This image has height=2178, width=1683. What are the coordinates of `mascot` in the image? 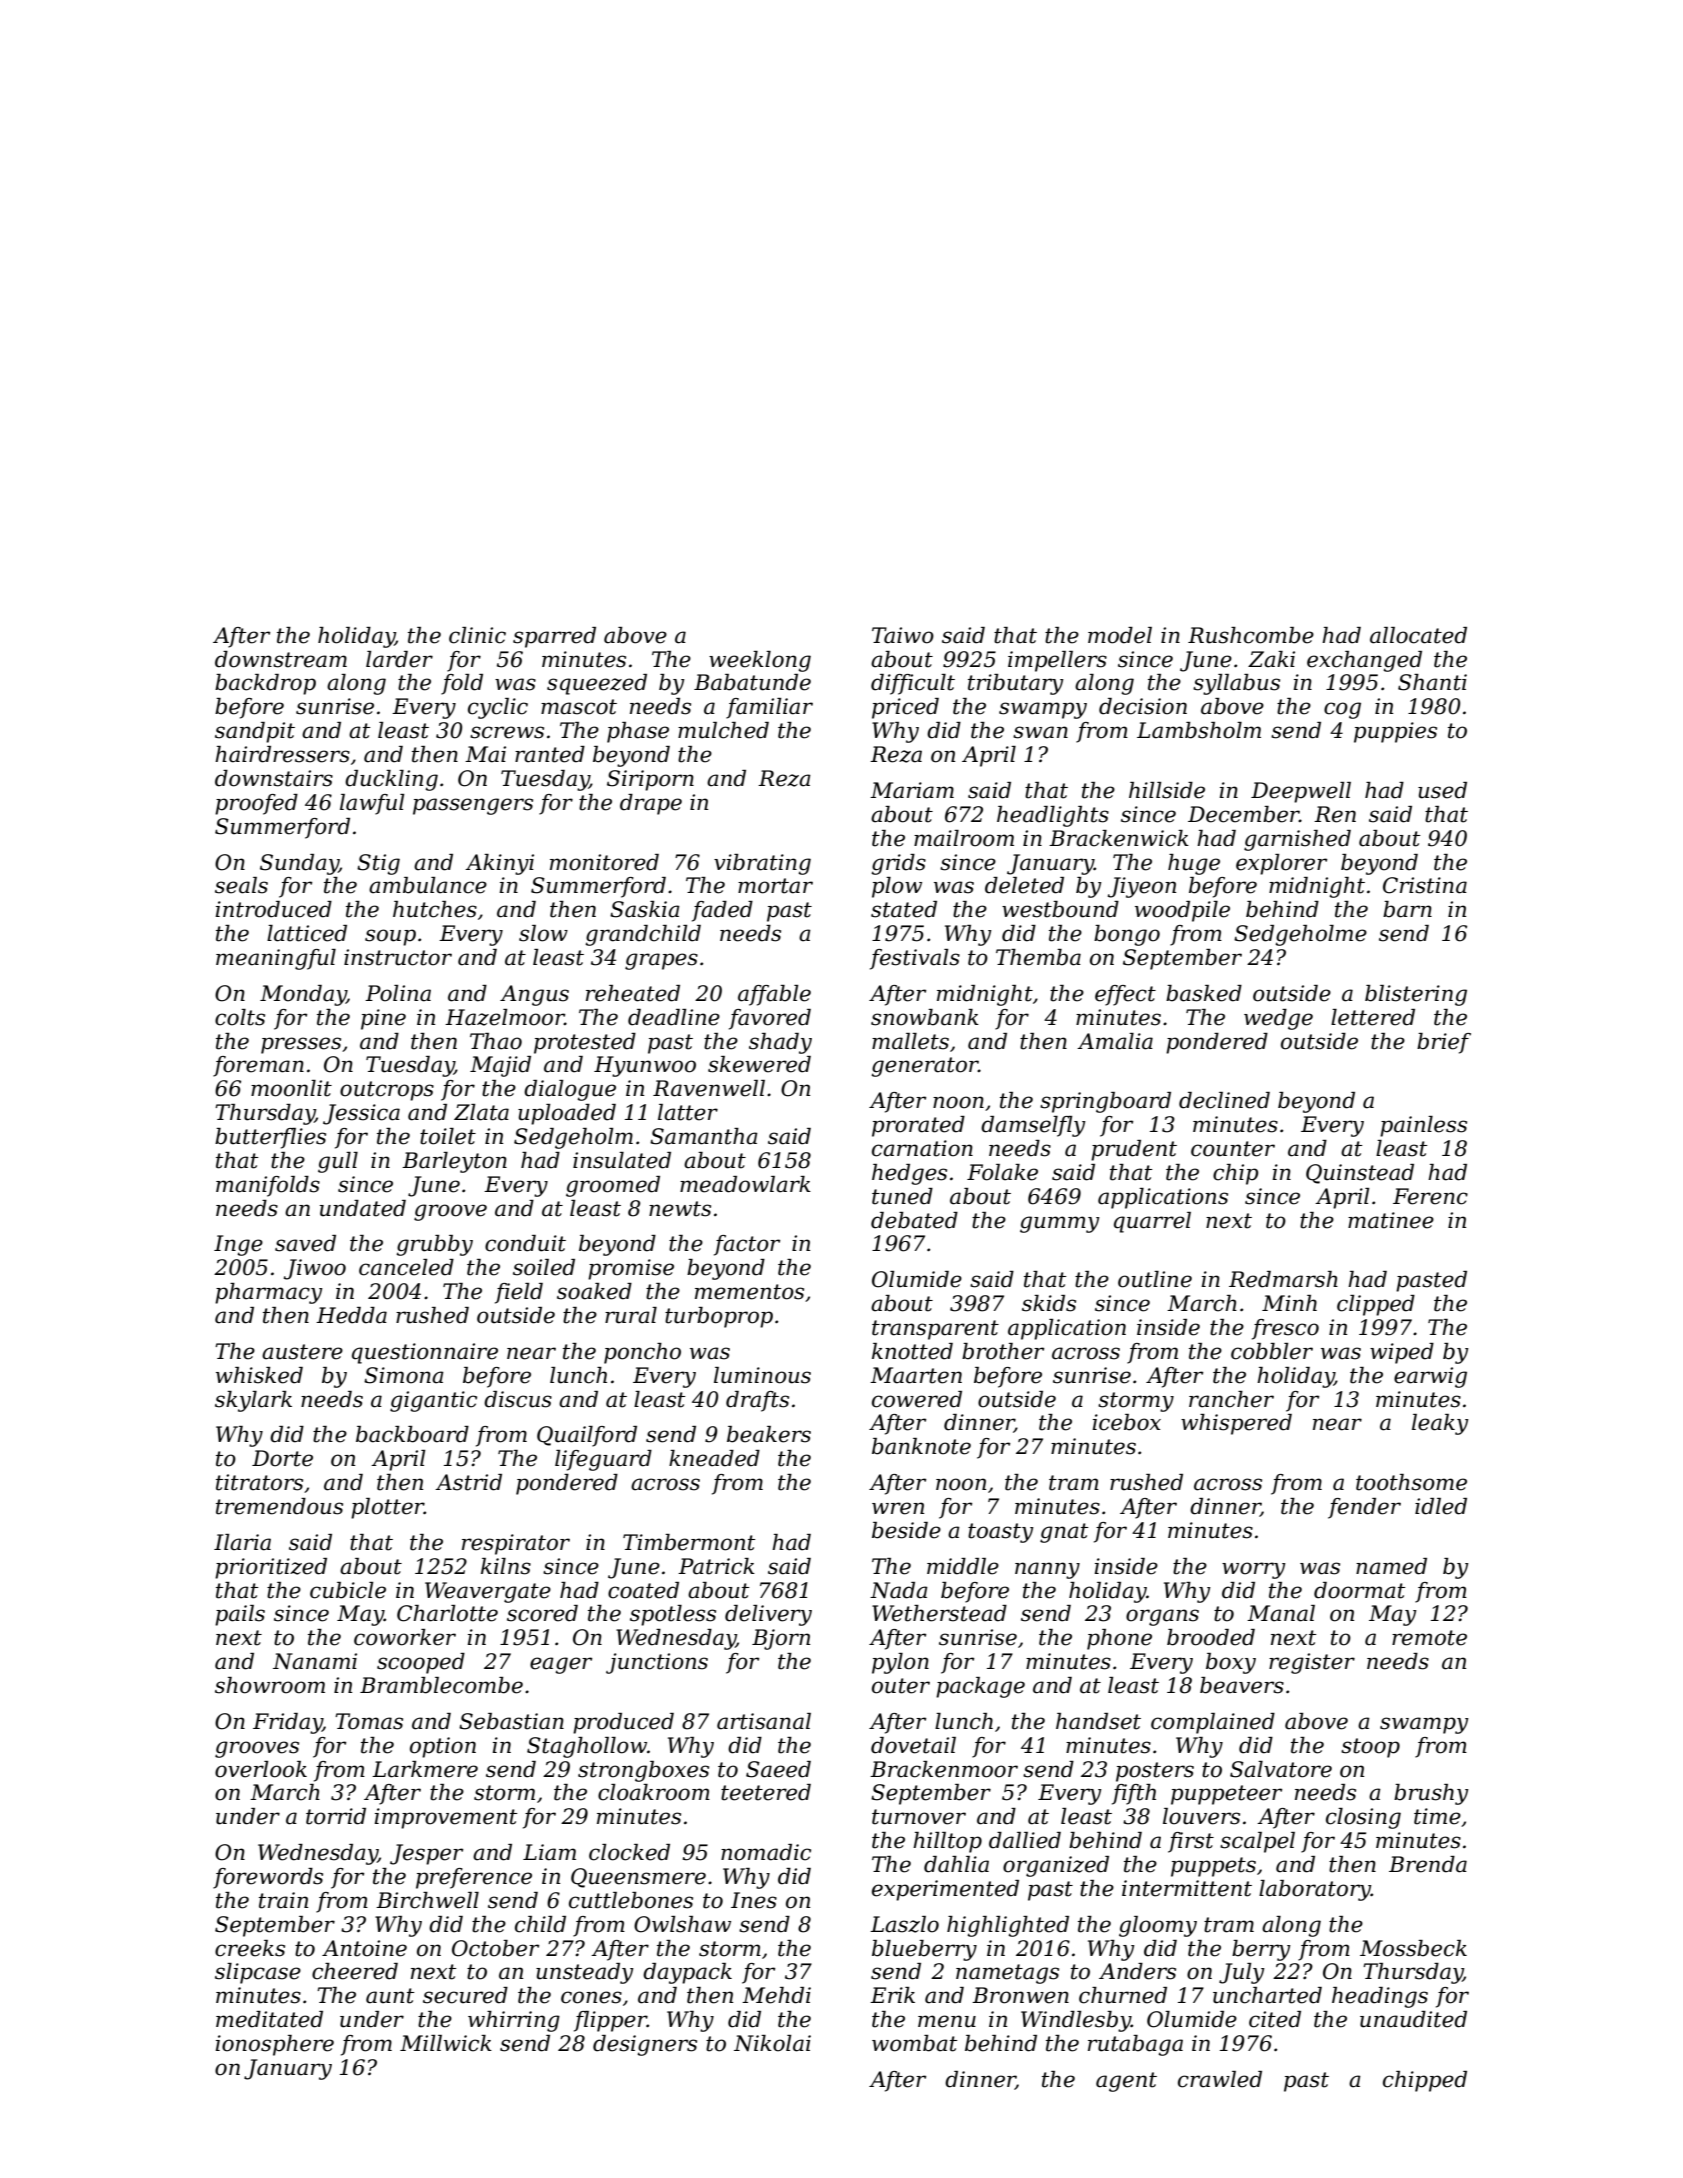 It's located at (579, 707).
